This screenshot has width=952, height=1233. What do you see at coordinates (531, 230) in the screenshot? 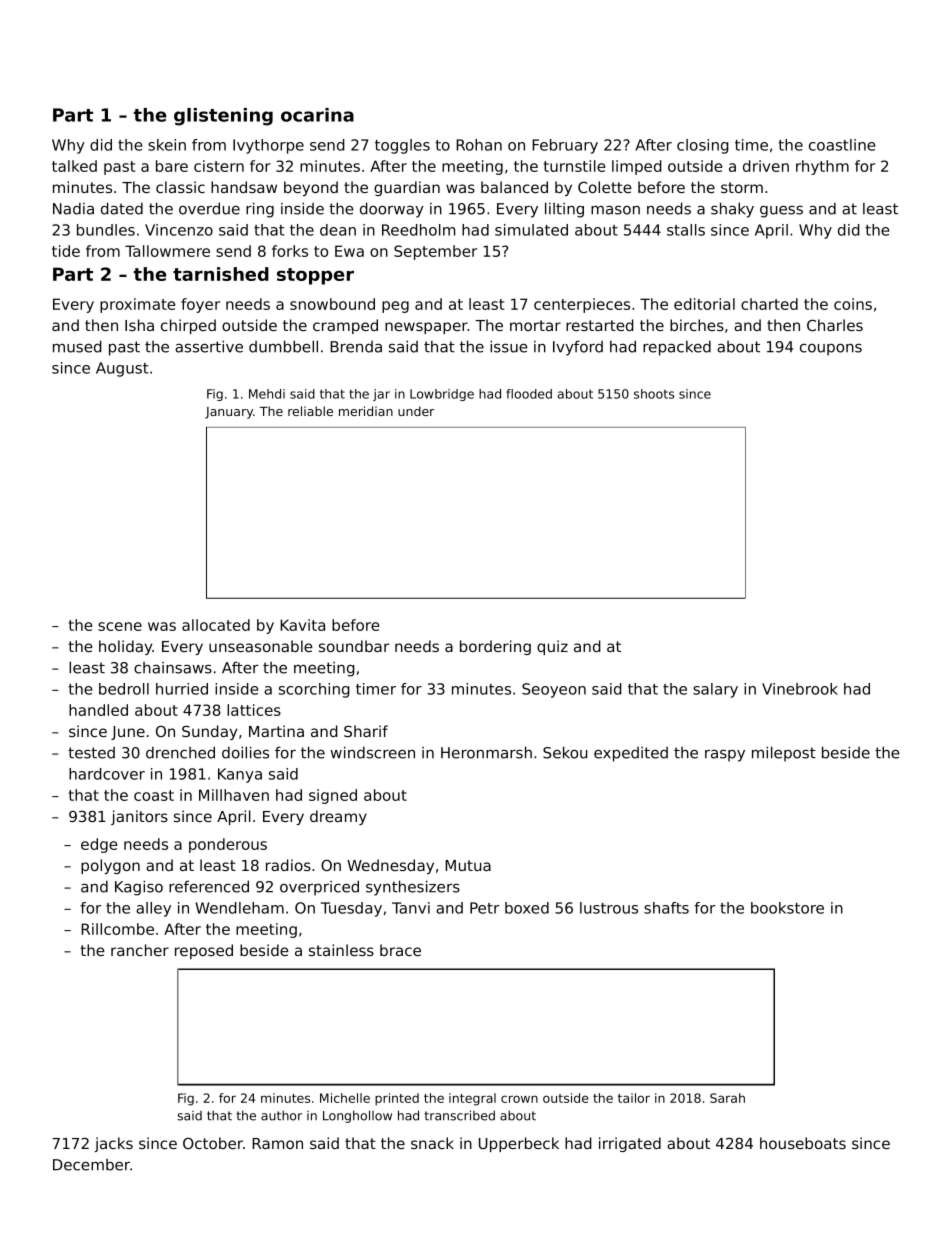
I see `simulated` at bounding box center [531, 230].
